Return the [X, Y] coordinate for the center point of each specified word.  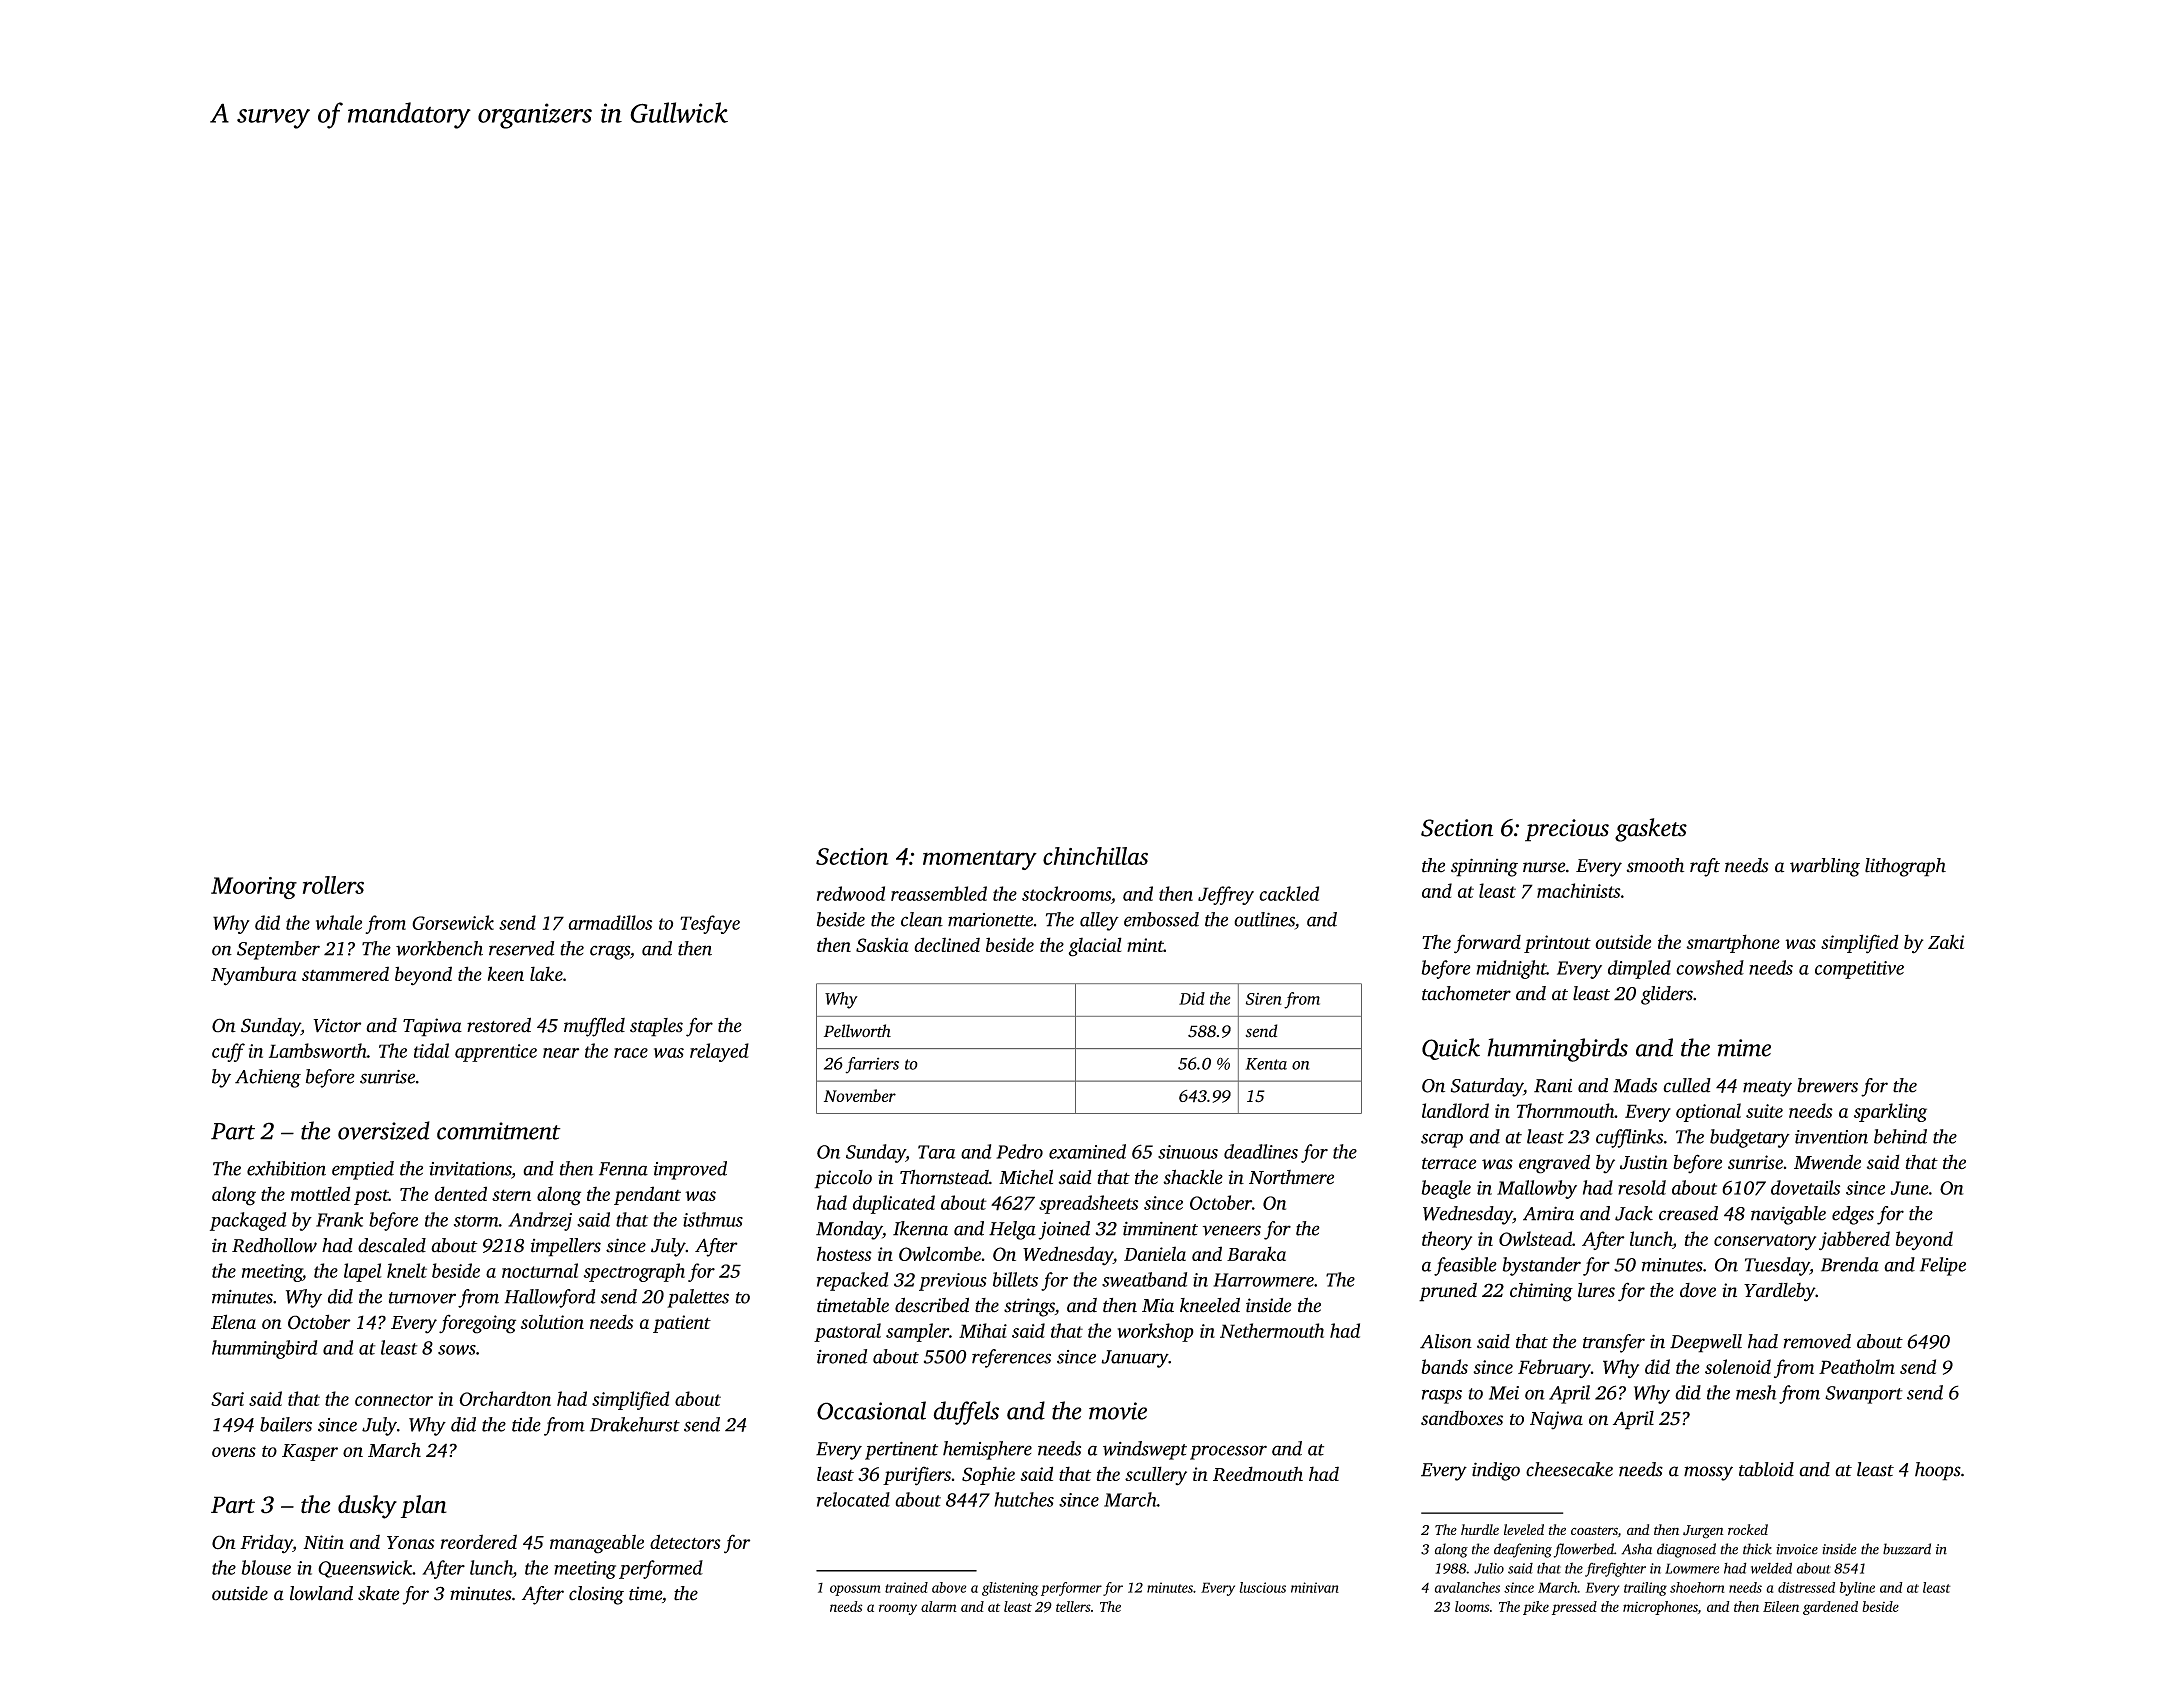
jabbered [1854, 1240]
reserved [521, 948]
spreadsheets [1088, 1204]
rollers [333, 885]
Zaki [1946, 941]
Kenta [1266, 1064]
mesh [1756, 1392]
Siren [1264, 999]
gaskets [1651, 830]
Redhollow [274, 1245]
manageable [597, 1544]
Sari [227, 1399]
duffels [966, 1413]
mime [1744, 1048]
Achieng [268, 1078]
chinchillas [1095, 856]
